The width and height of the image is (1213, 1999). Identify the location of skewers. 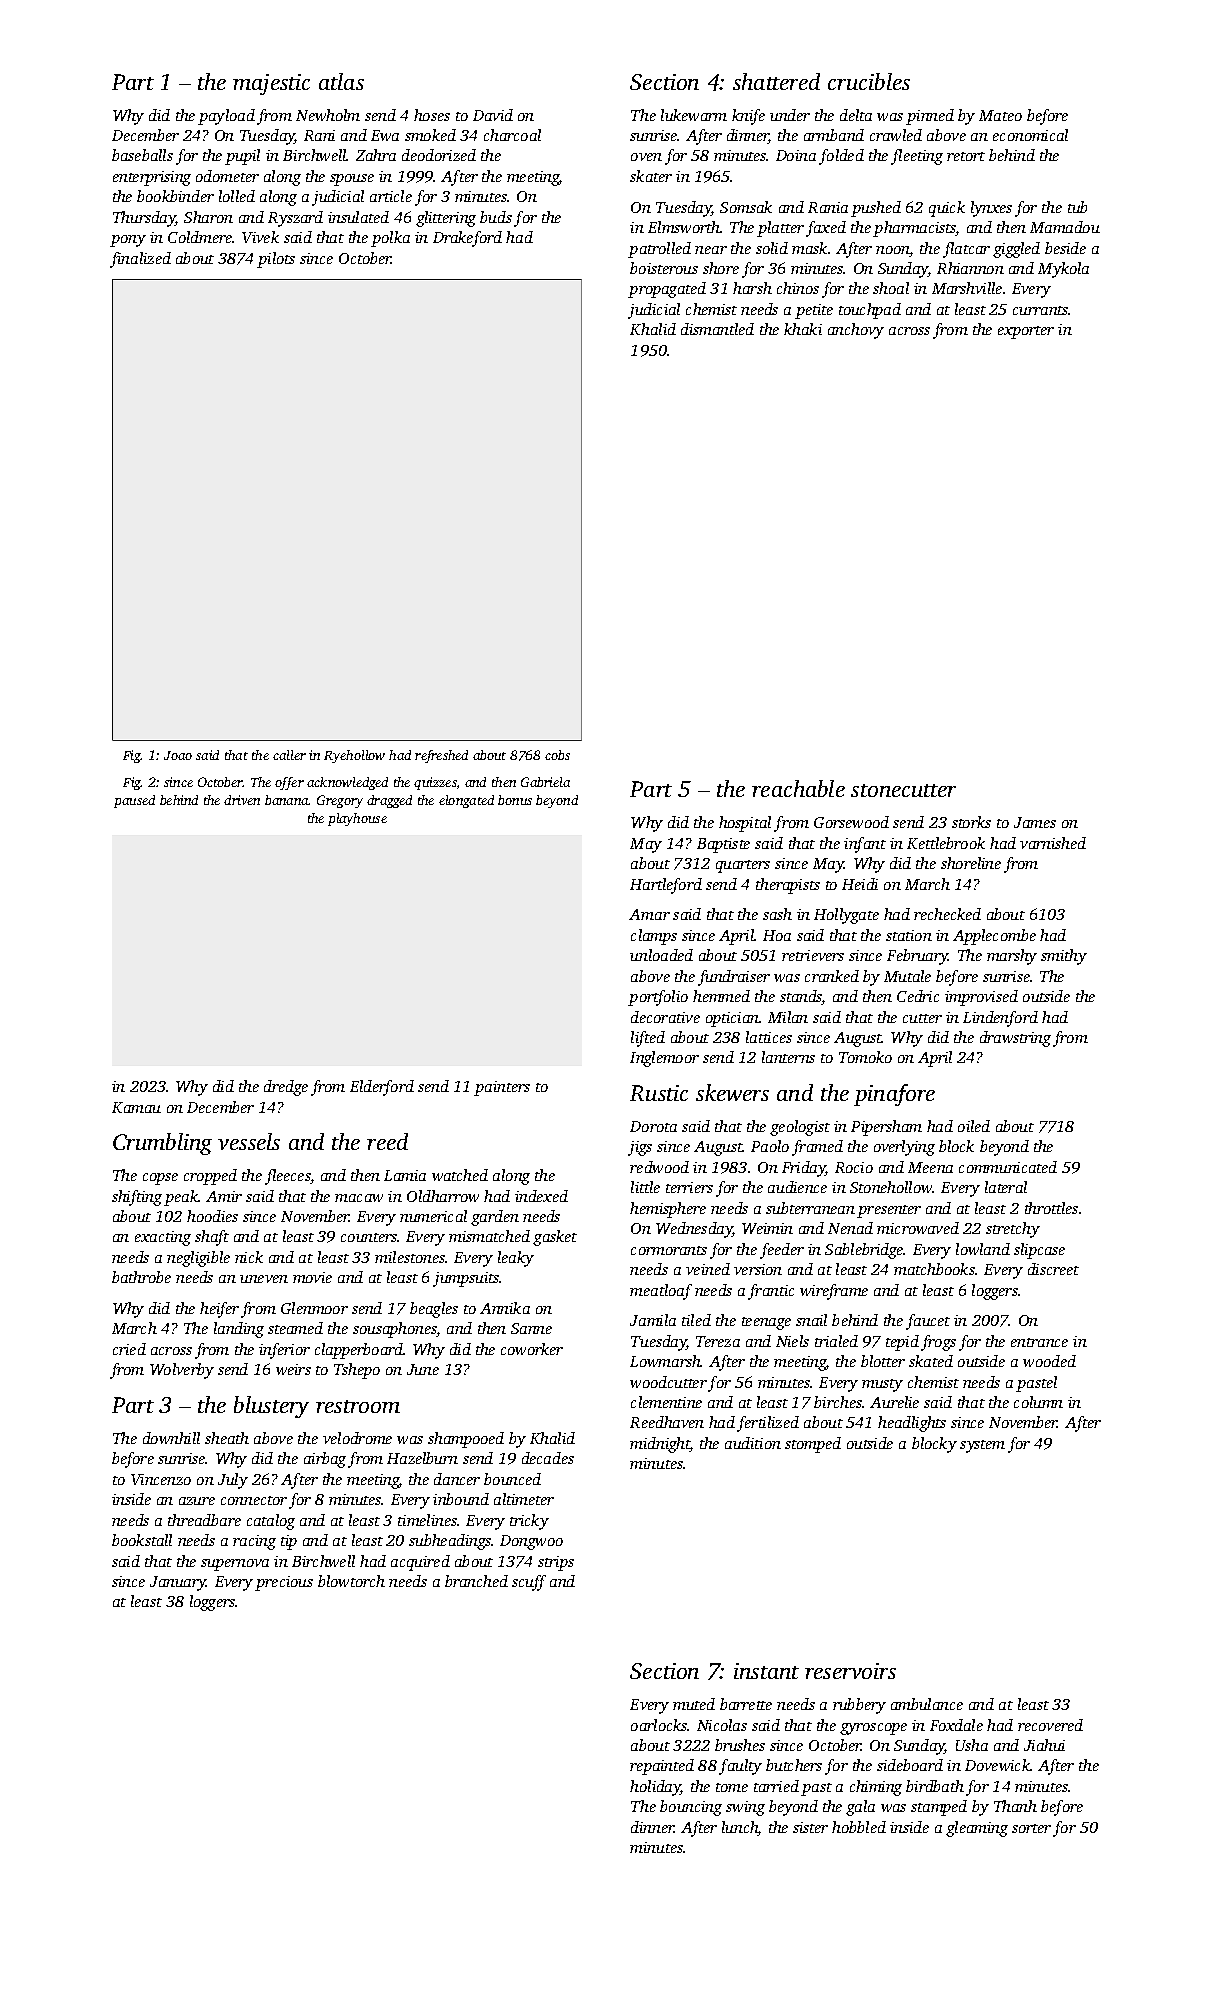
(732, 1092).
